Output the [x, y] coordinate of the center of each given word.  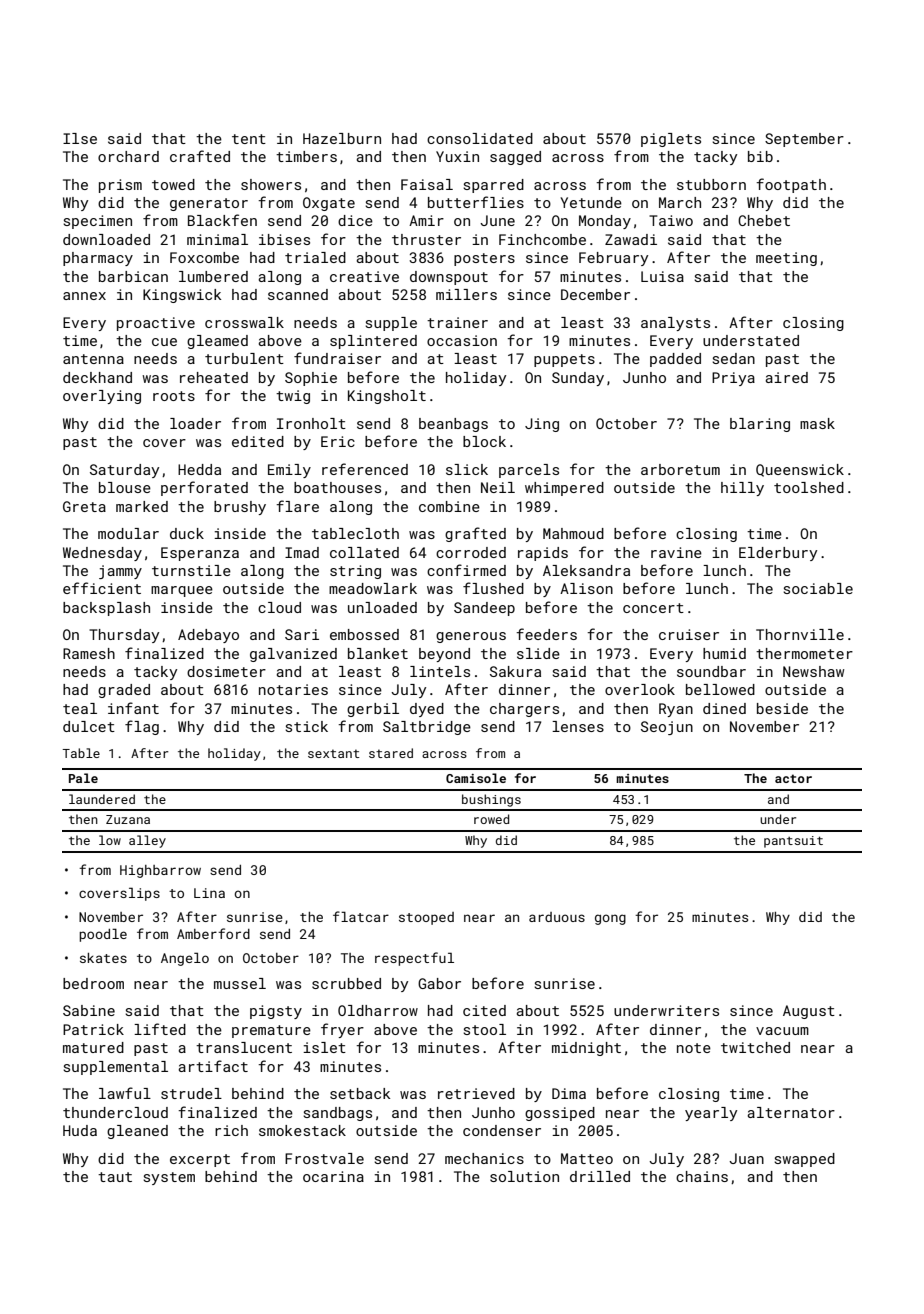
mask [817, 423]
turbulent [244, 358]
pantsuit [793, 842]
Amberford [213, 933]
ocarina [333, 1176]
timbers [306, 156]
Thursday [124, 636]
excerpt [200, 1160]
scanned [298, 294]
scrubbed [346, 983]
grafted [475, 534]
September [804, 140]
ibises [284, 239]
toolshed [809, 487]
